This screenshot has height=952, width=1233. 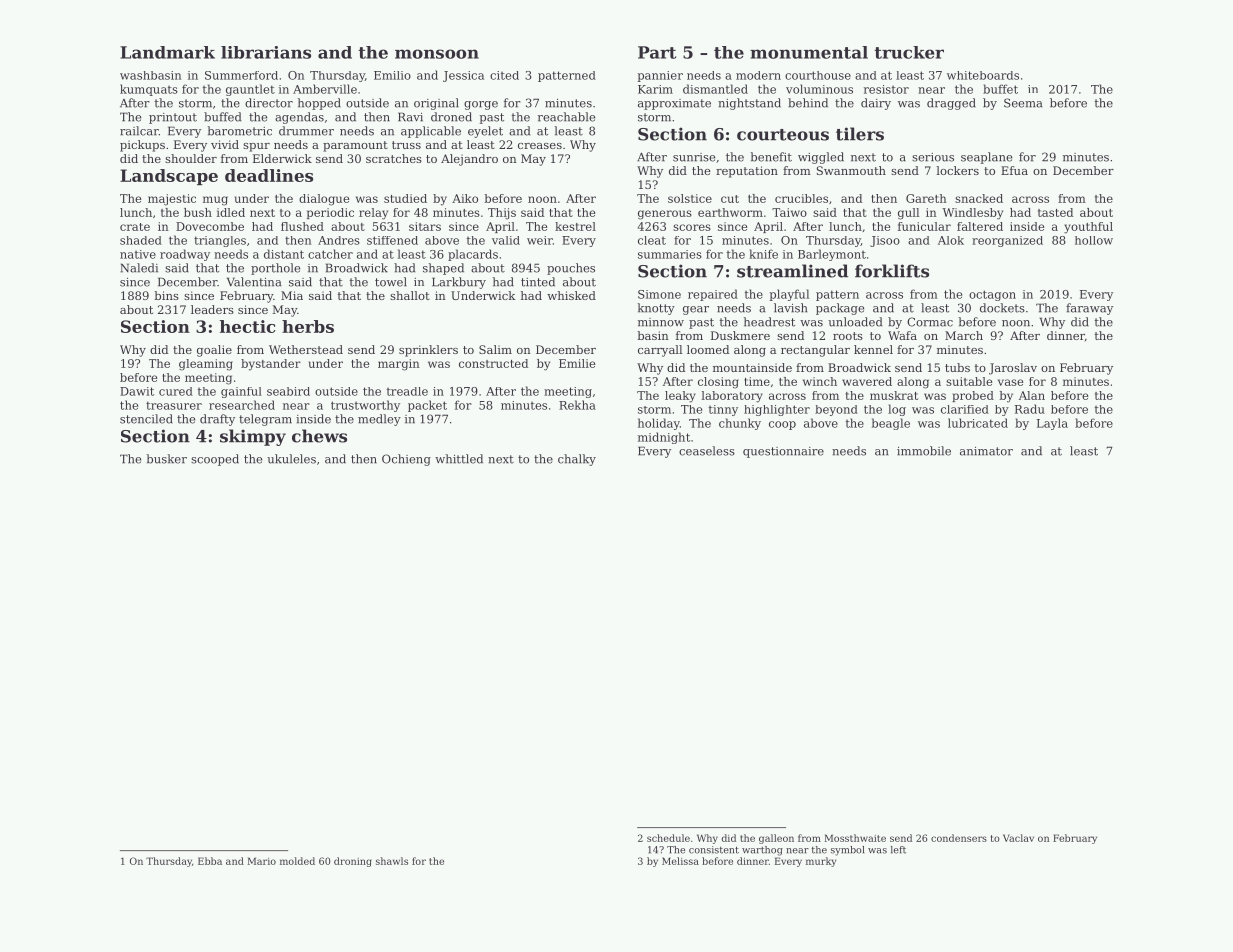 I want to click on Mario, so click(x=262, y=861).
